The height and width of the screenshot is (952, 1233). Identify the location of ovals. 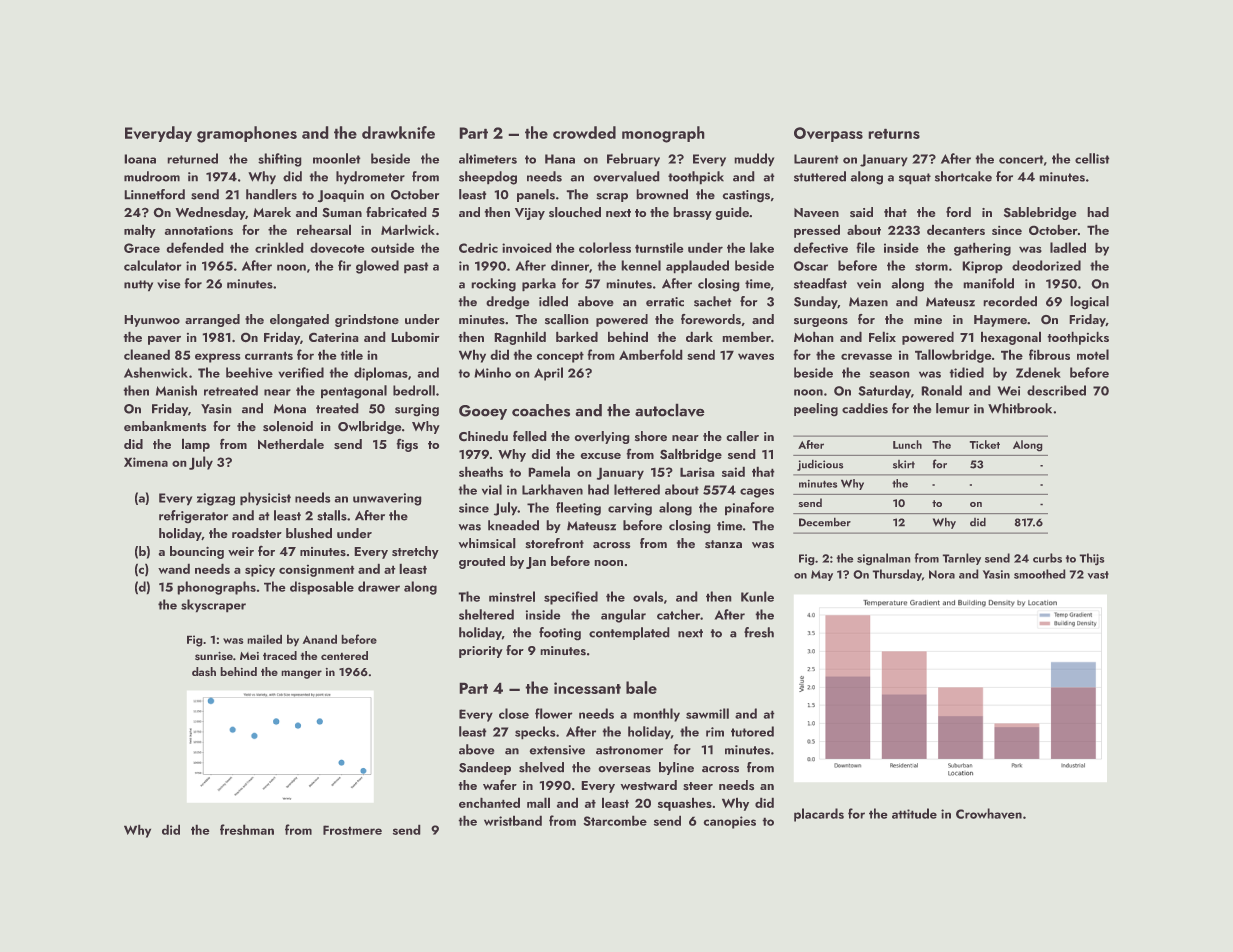
(648, 596).
